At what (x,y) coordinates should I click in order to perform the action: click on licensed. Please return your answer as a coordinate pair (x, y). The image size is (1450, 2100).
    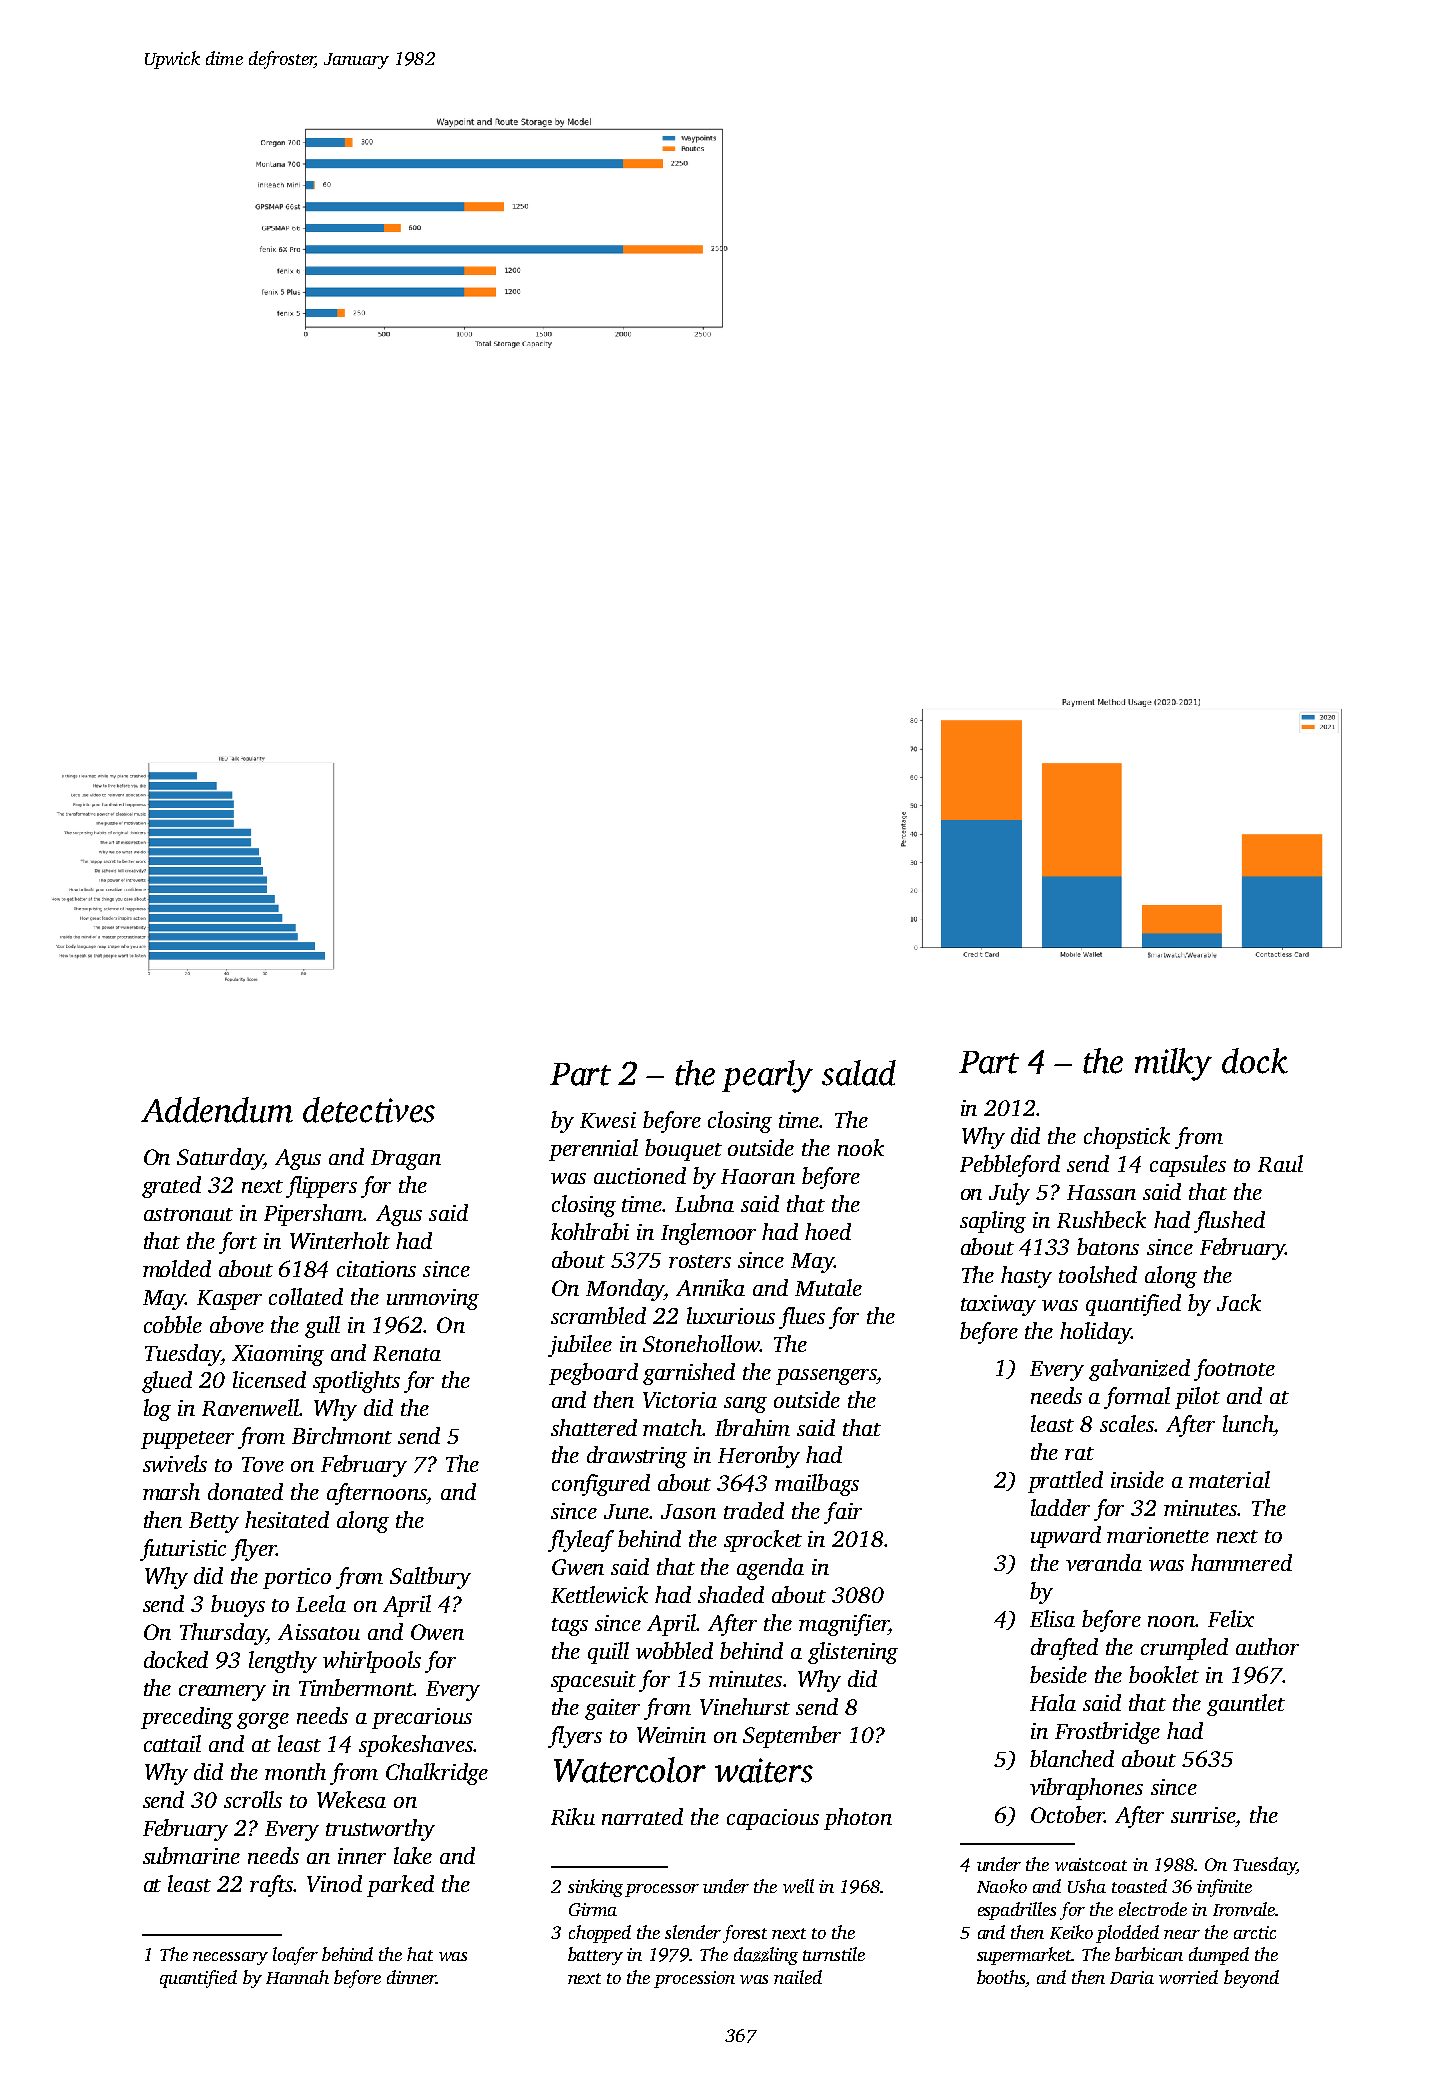
    Looking at the image, I should click on (269, 1379).
